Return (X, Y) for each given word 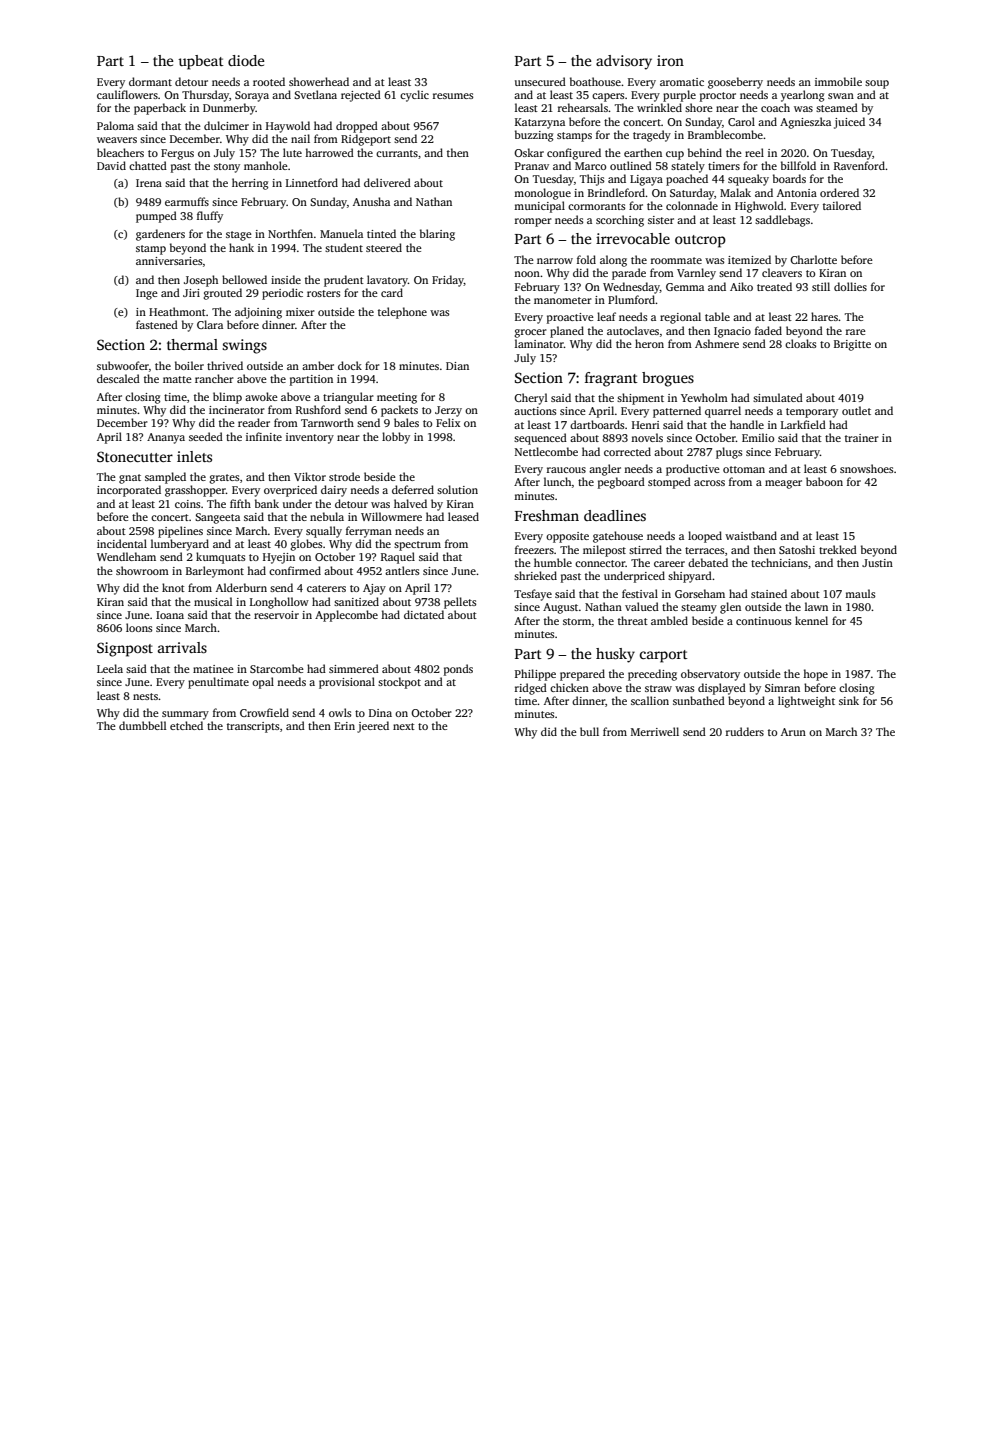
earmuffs (187, 201)
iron (670, 60)
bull (589, 731)
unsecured (540, 81)
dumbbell (143, 725)
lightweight (806, 702)
